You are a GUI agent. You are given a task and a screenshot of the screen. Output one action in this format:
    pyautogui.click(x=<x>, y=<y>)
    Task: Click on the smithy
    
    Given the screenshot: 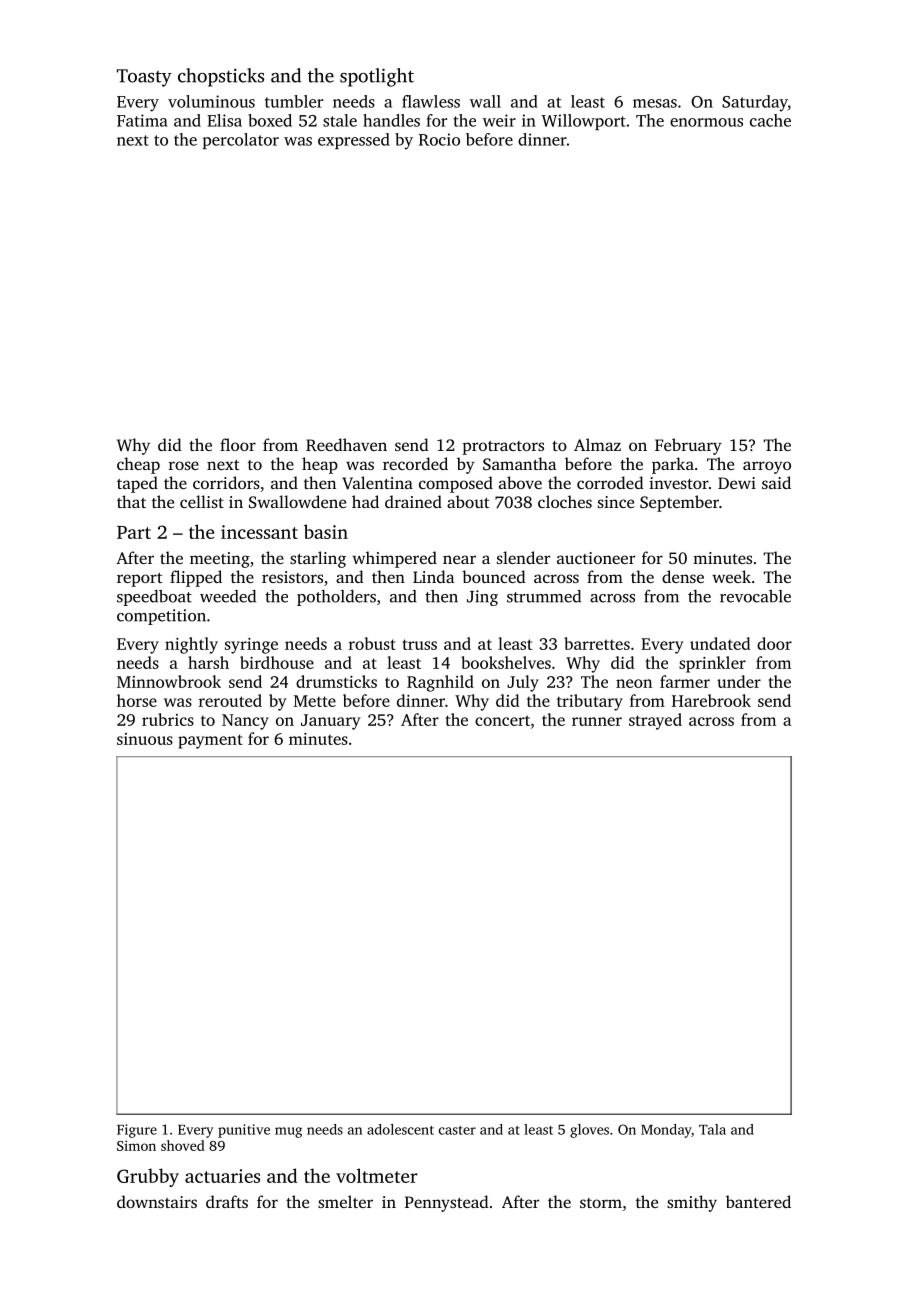 What is the action you would take?
    pyautogui.click(x=692, y=1203)
